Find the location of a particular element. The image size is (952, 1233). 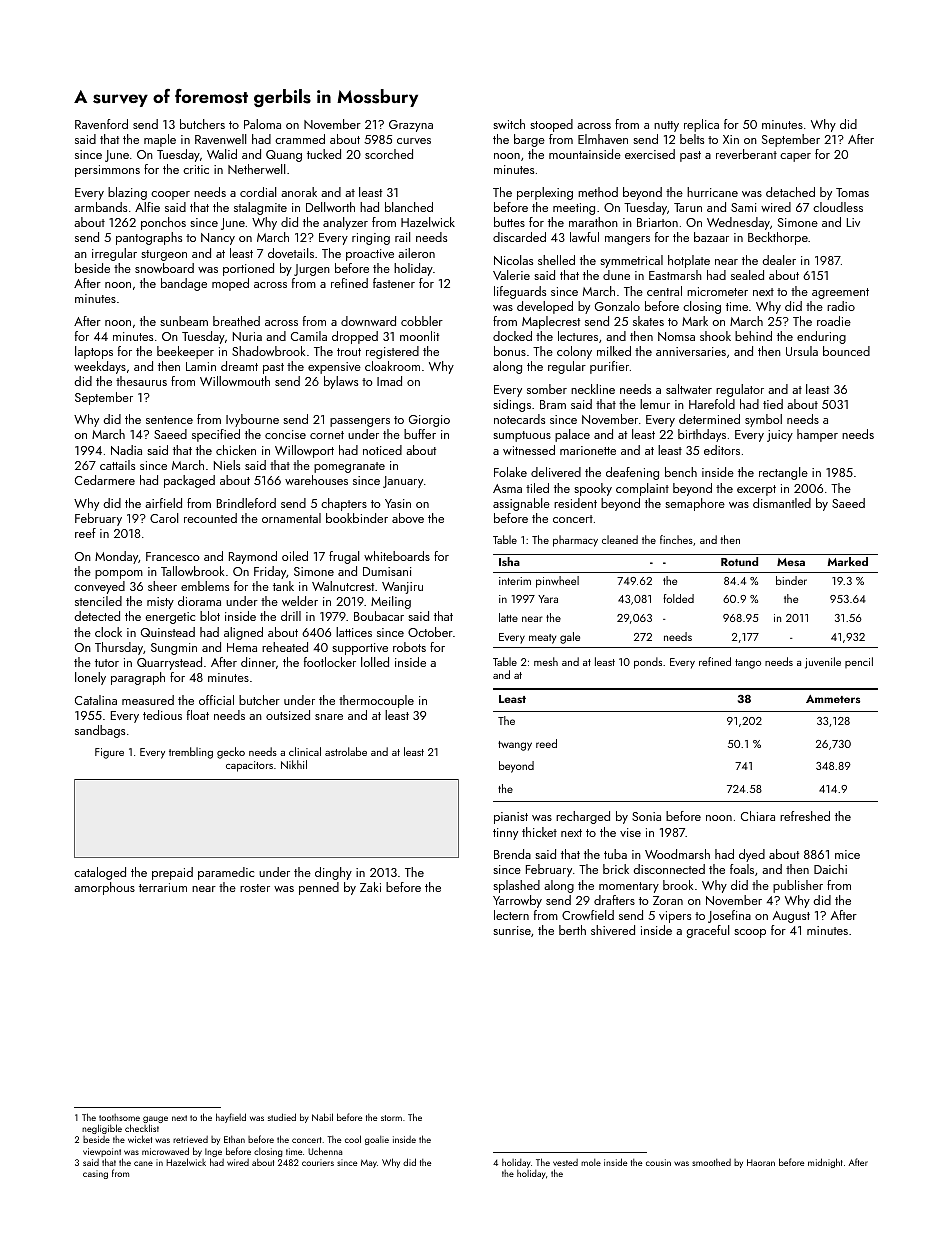

Ravenwell is located at coordinates (220, 139).
